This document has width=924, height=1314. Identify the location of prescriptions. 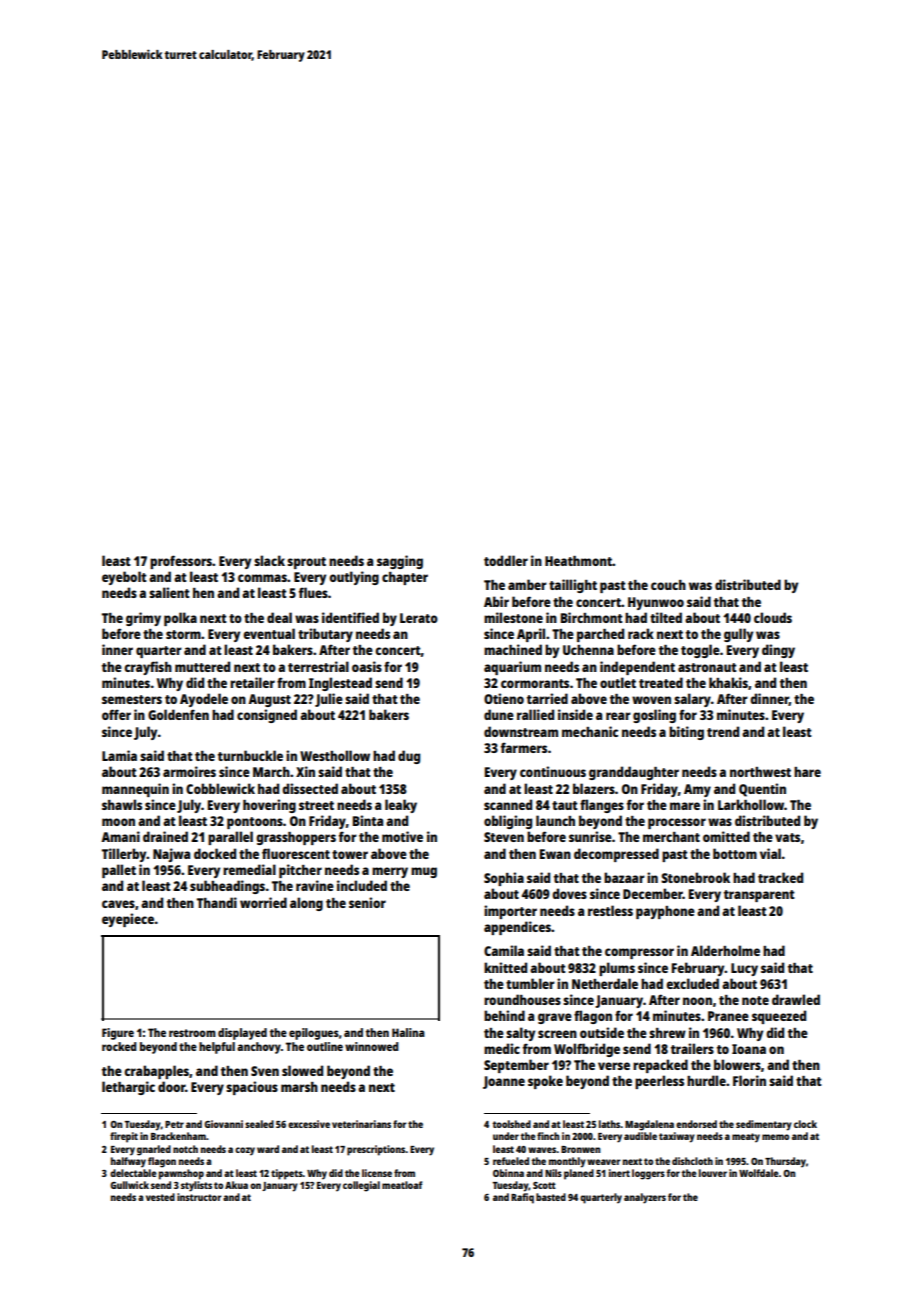
(376, 1150).
